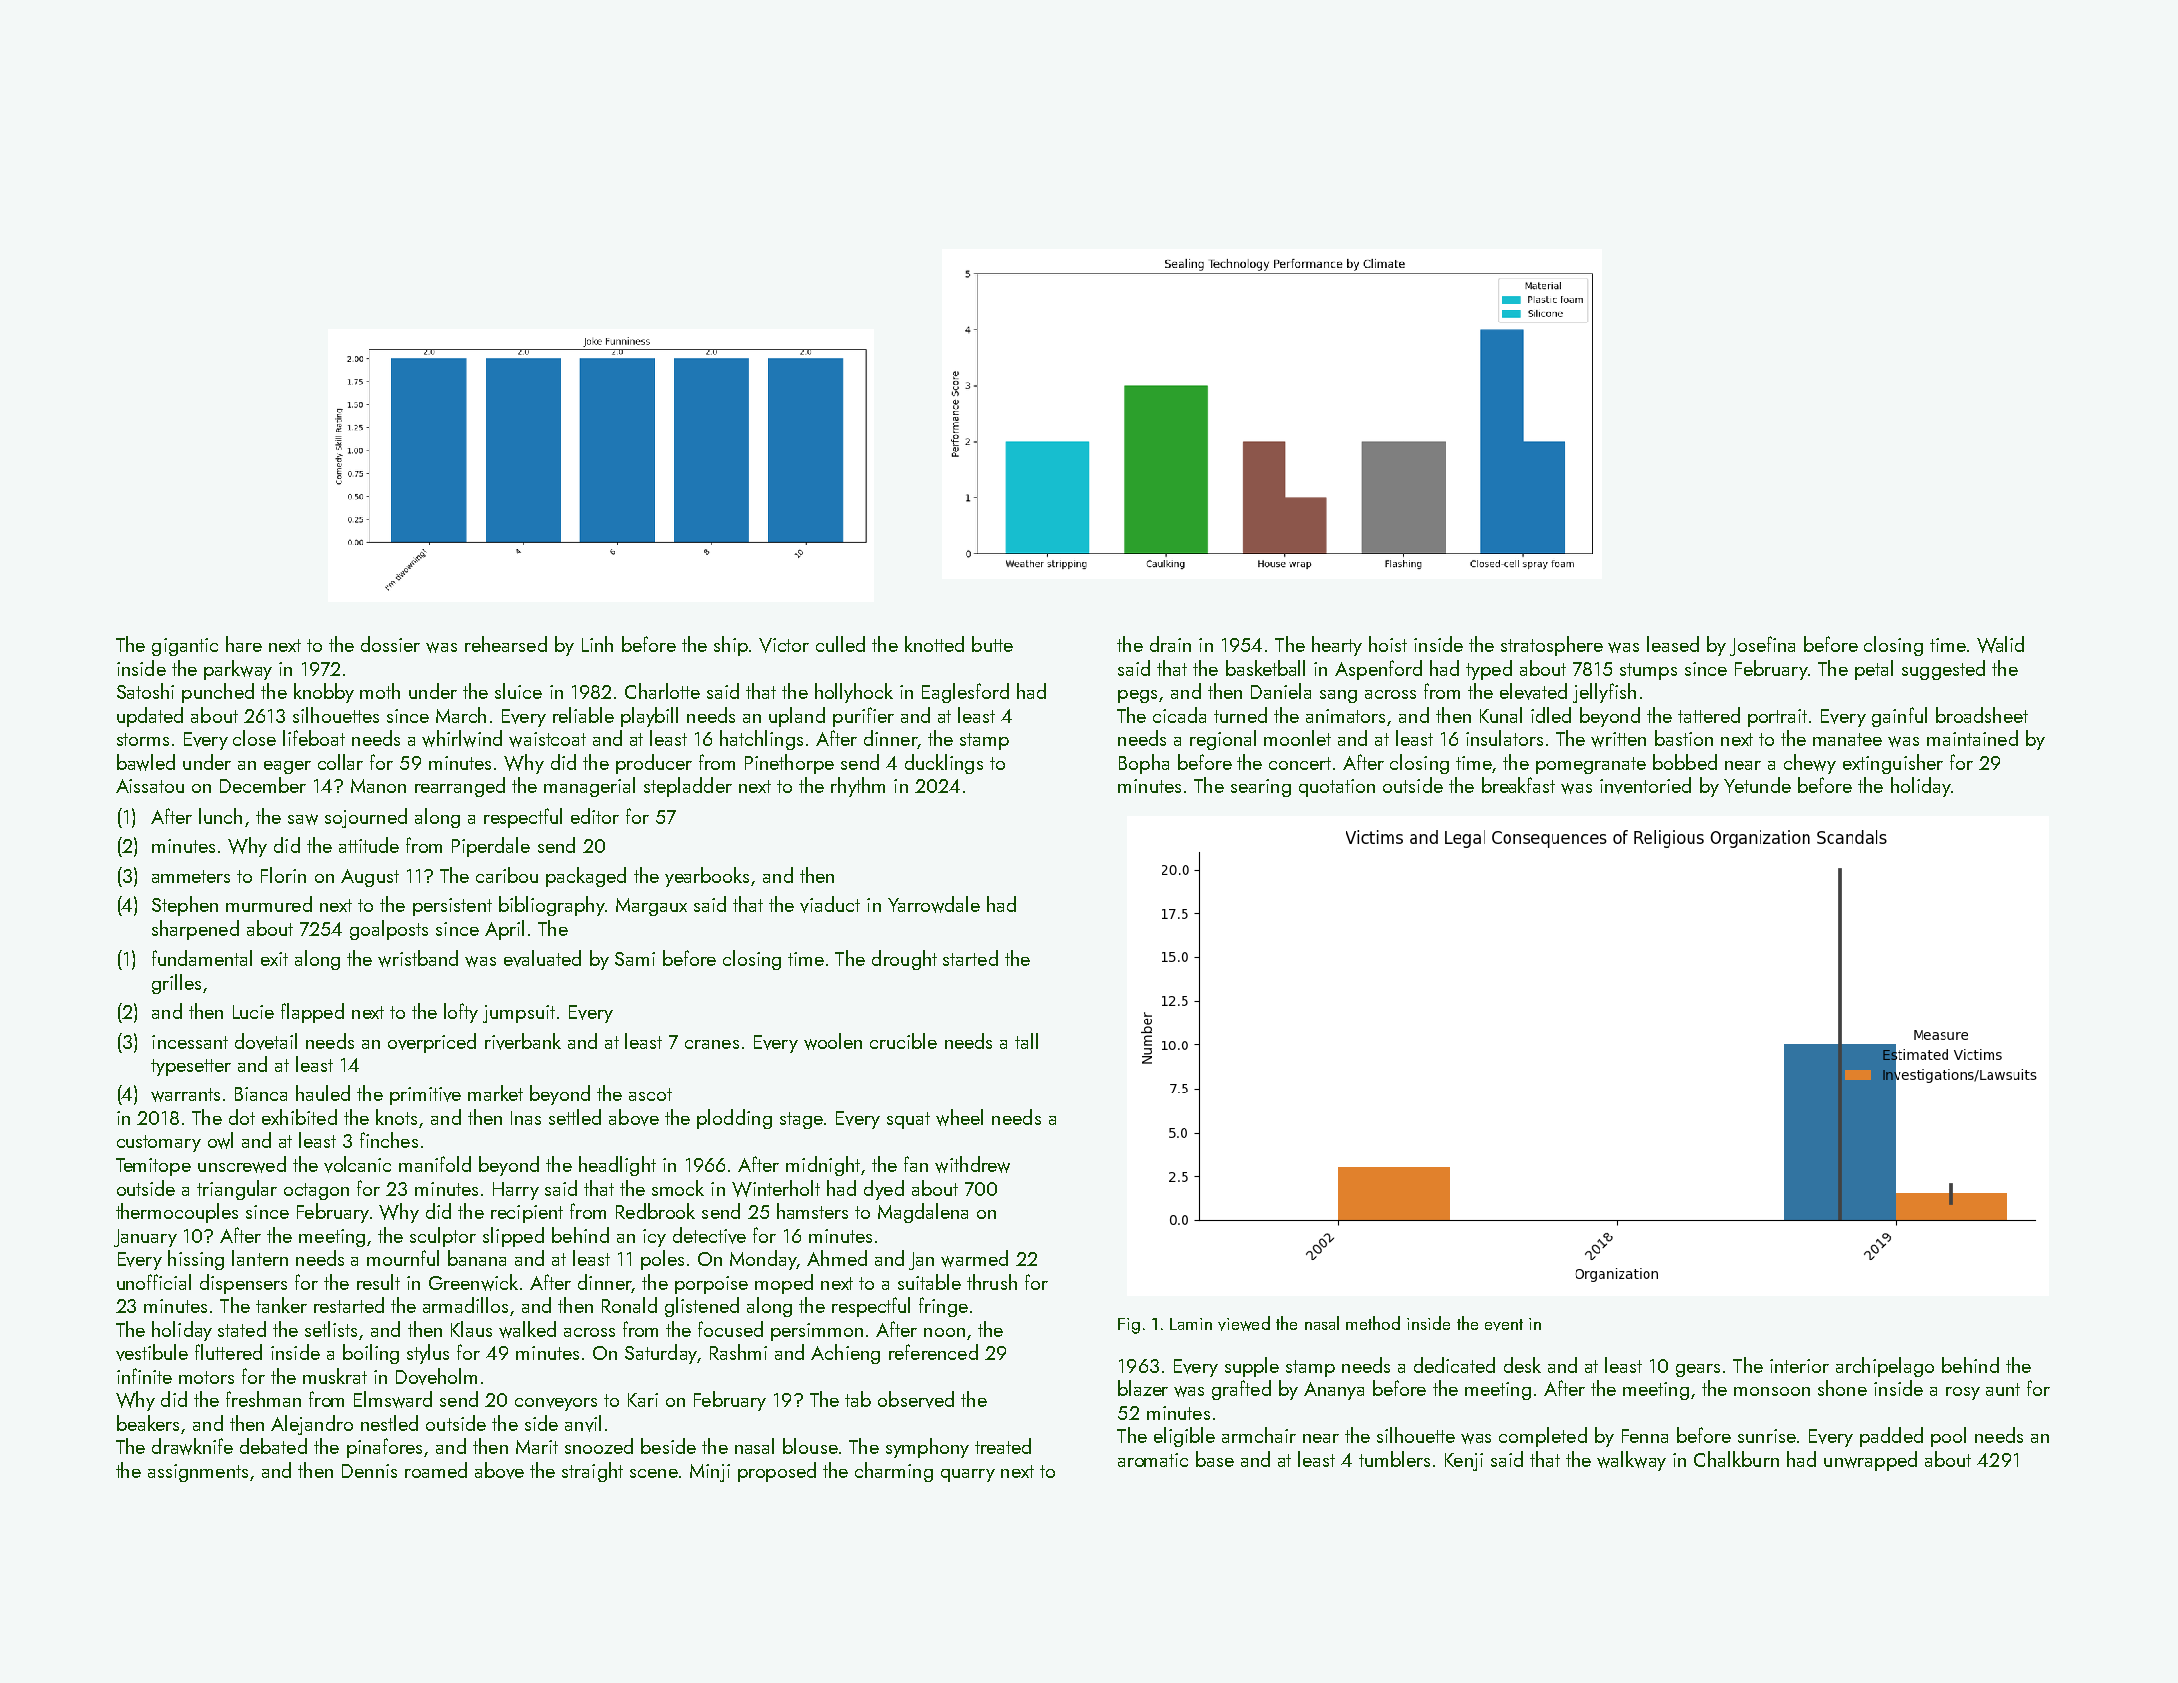 The height and width of the screenshot is (1683, 2178). I want to click on tall, so click(1026, 1041).
